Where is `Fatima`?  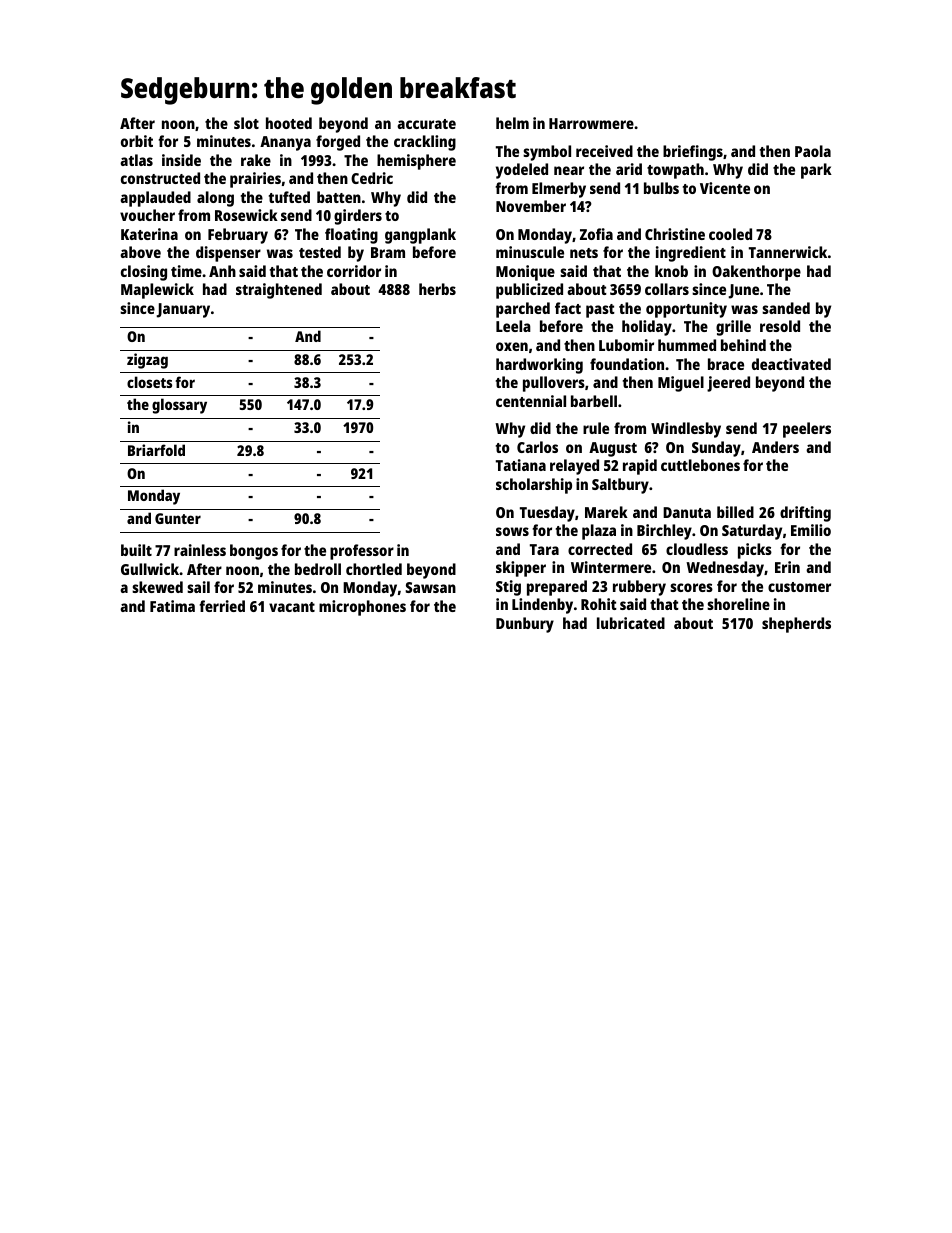 Fatima is located at coordinates (172, 606).
